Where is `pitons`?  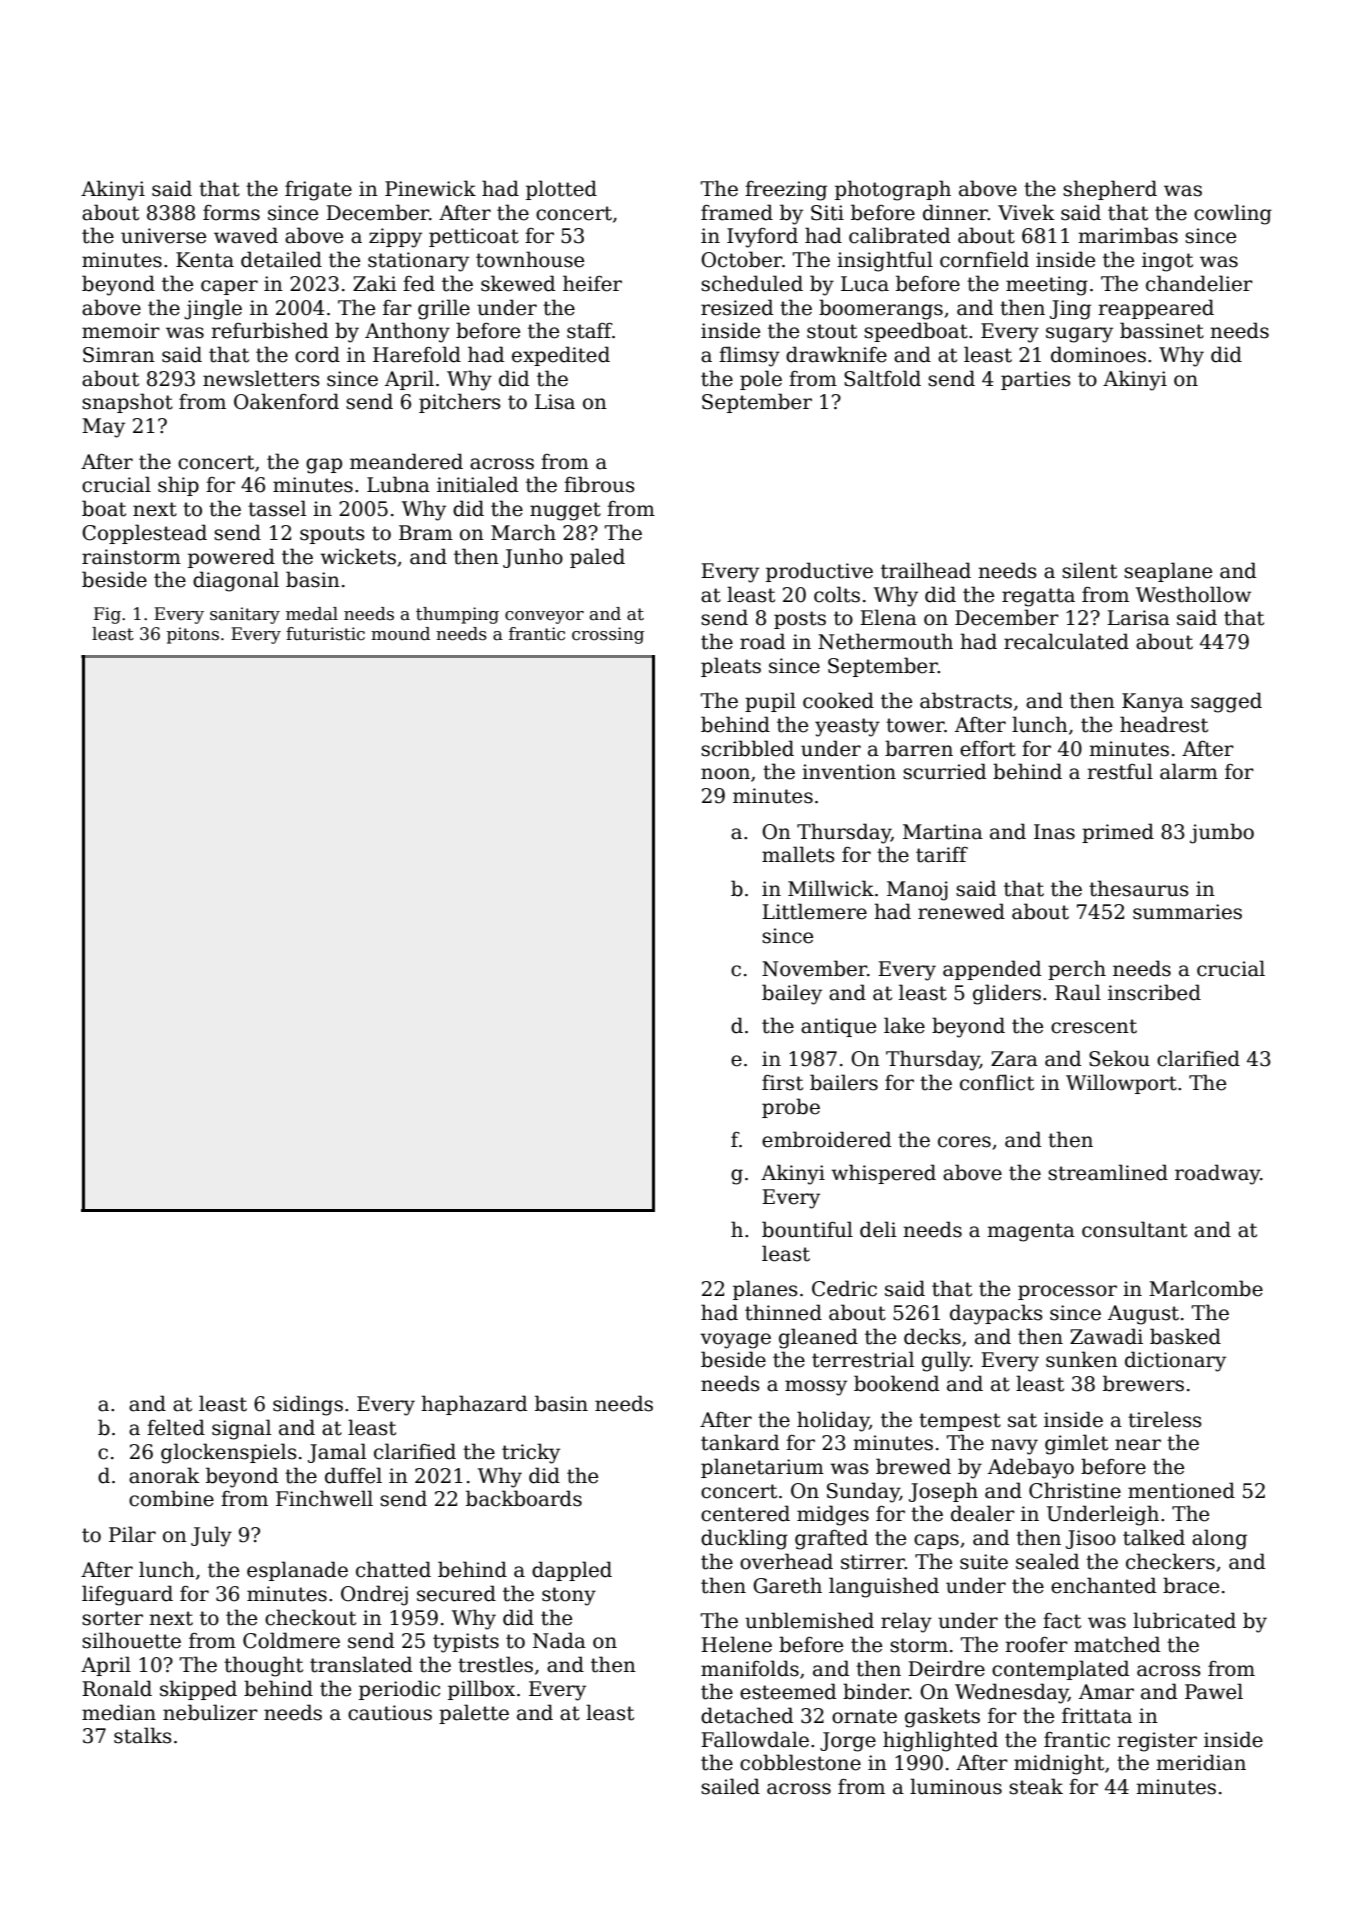
pitons is located at coordinates (193, 635).
